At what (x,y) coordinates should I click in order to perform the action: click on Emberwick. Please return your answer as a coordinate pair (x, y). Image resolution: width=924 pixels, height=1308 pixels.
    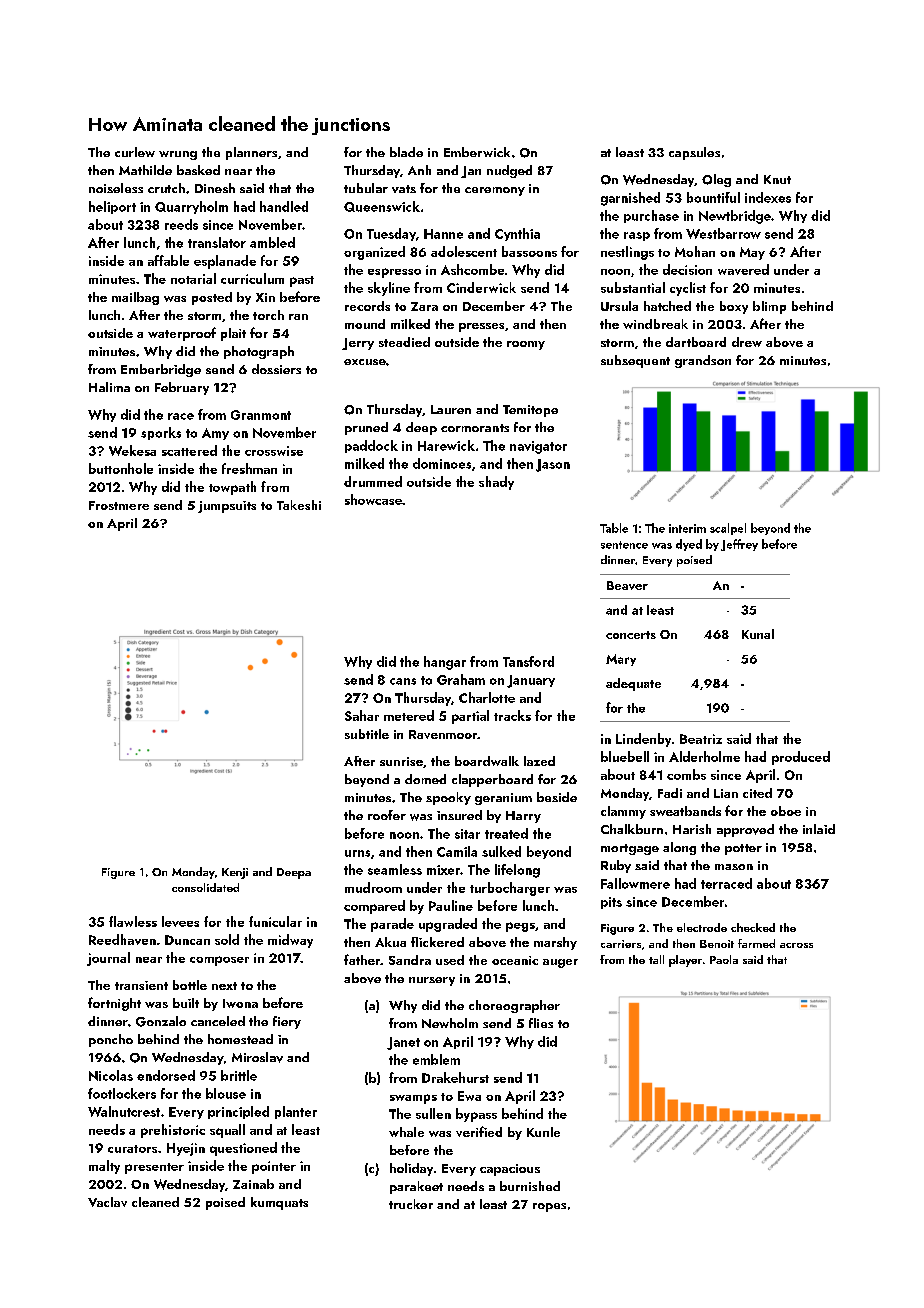
    Looking at the image, I should click on (477, 152).
